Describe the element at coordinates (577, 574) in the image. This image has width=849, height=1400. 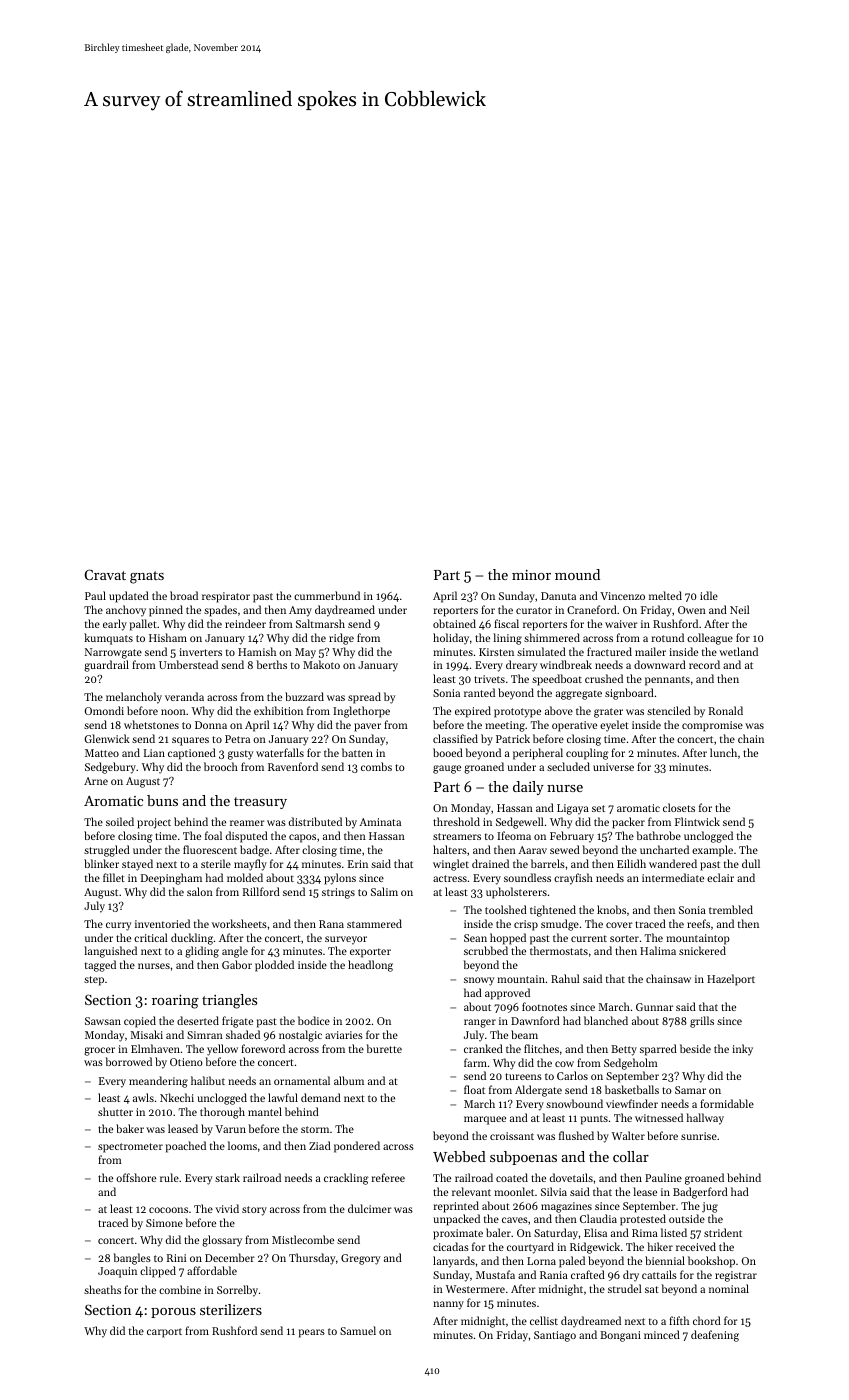
I see `mound` at that location.
